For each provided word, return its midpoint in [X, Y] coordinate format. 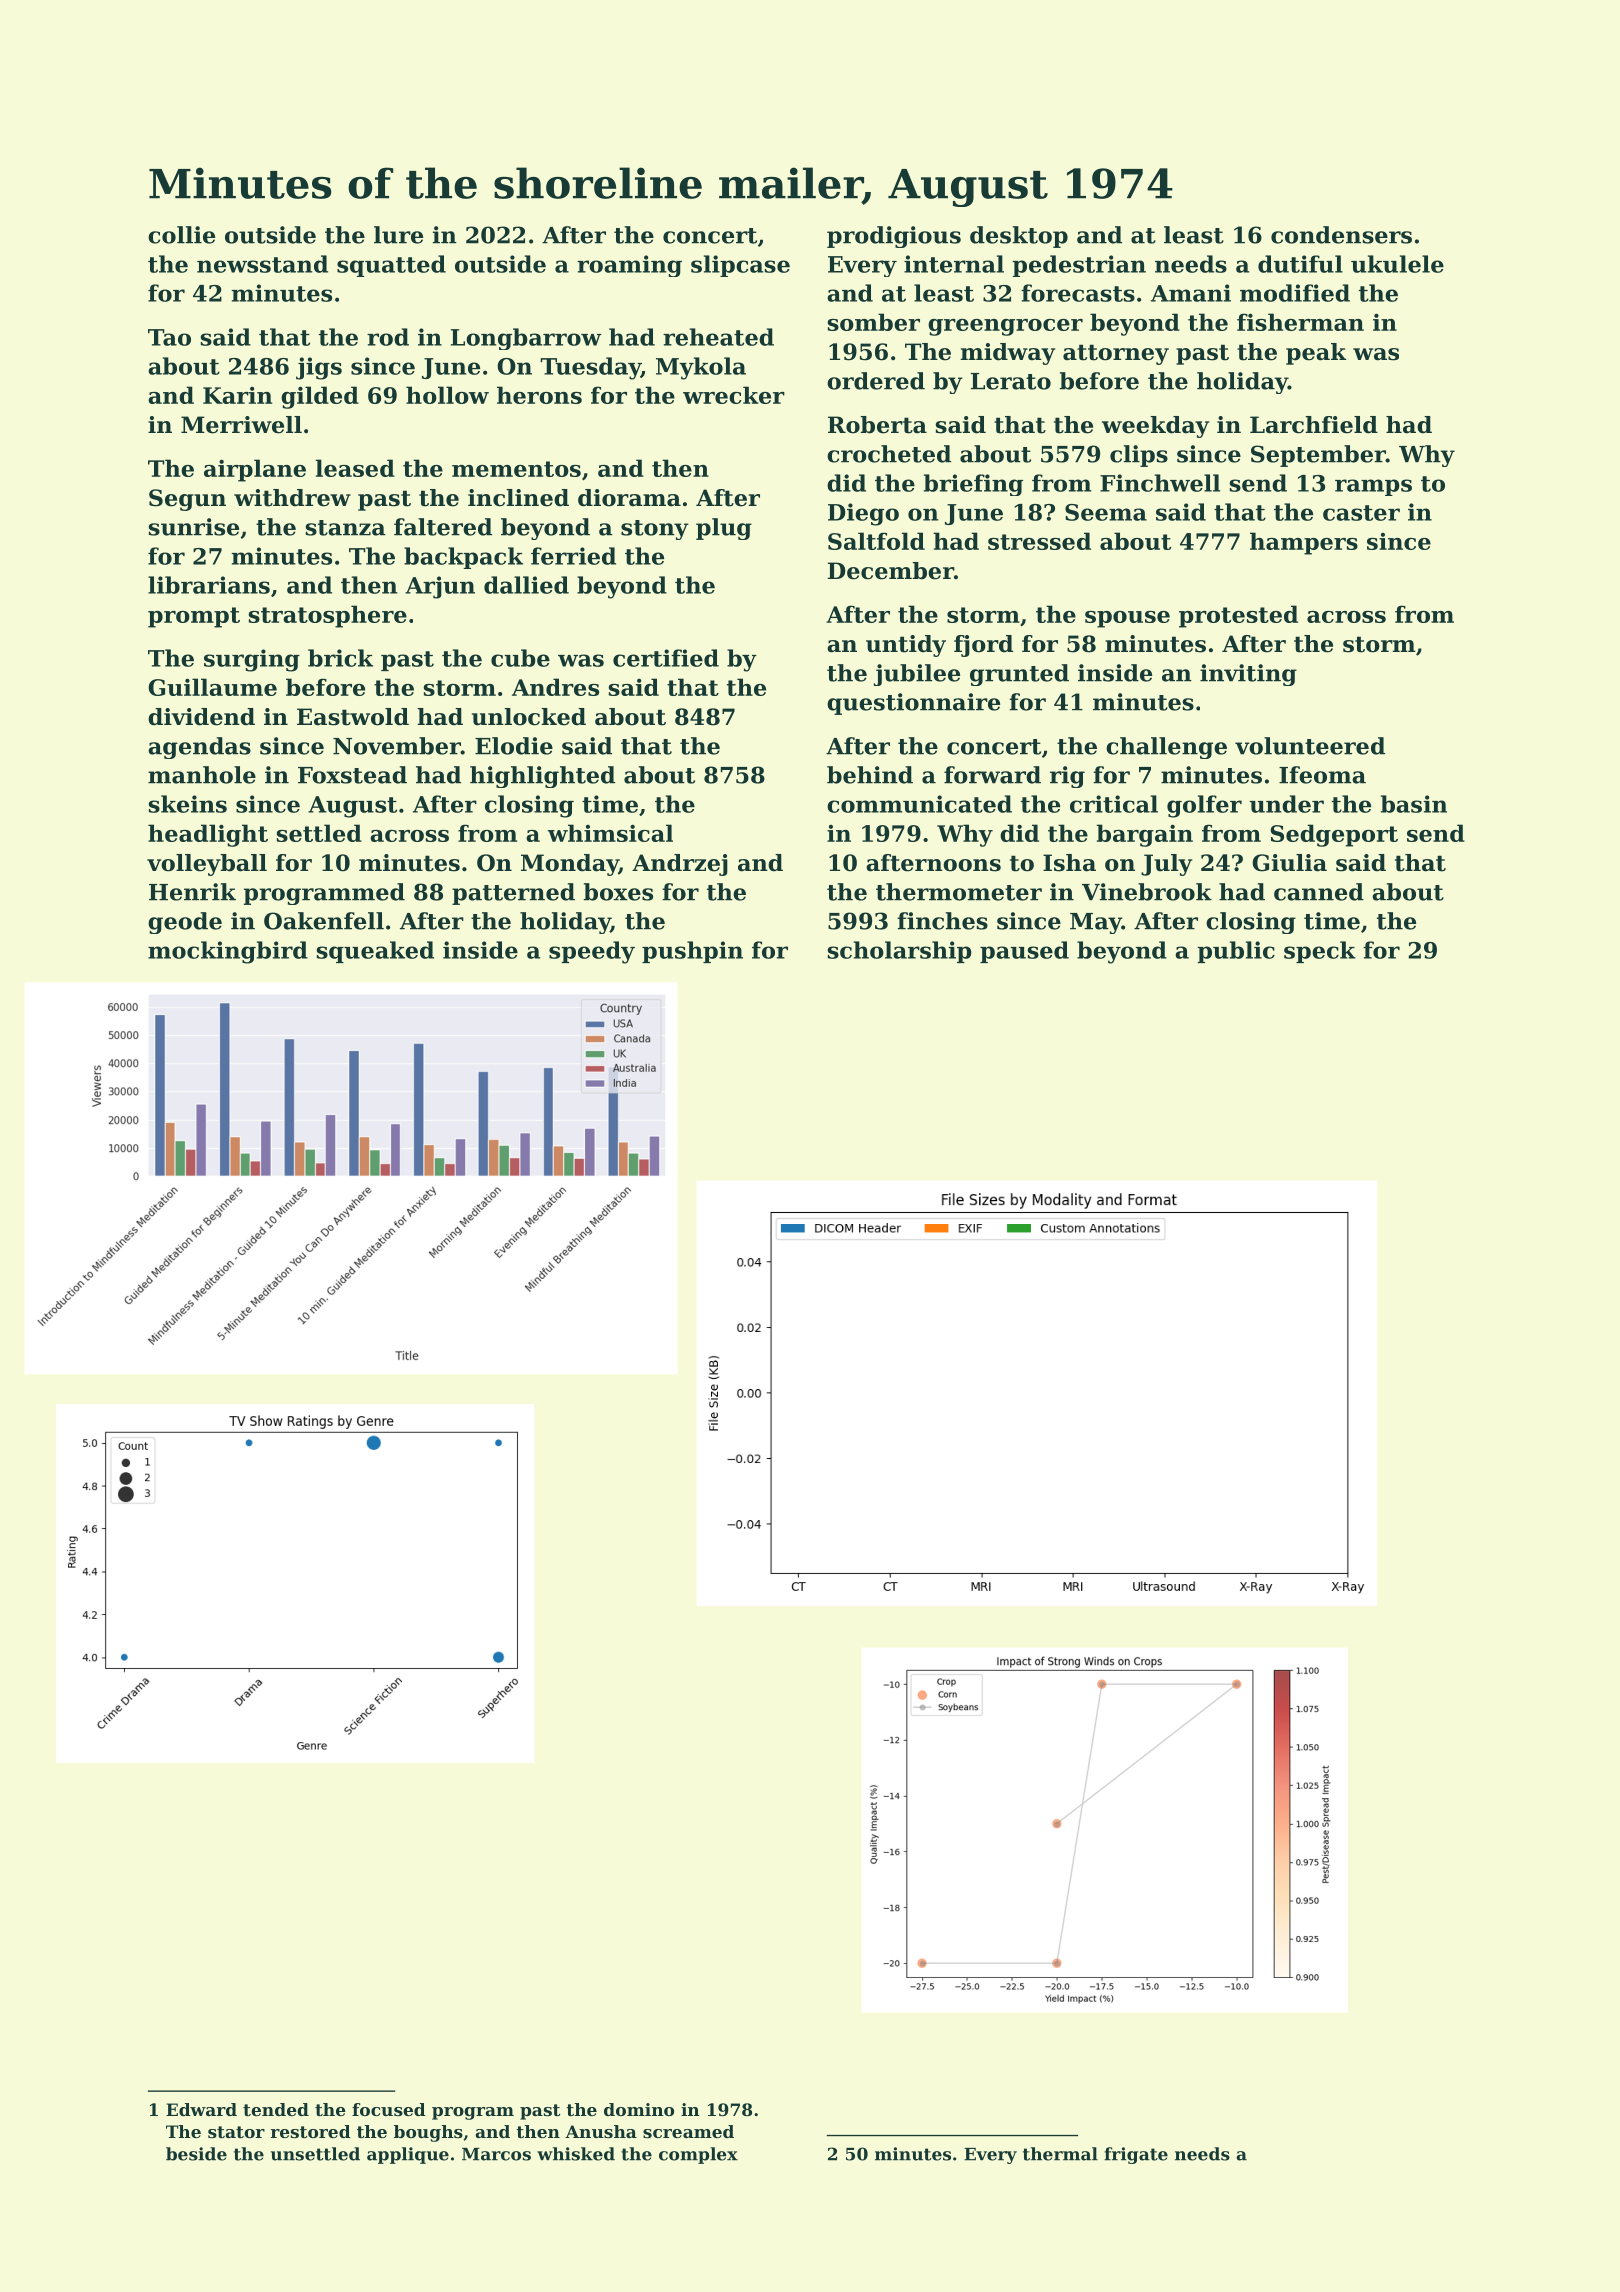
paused [1024, 952]
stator [236, 2132]
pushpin [692, 952]
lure [398, 235]
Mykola [701, 368]
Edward [201, 2109]
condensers [1341, 235]
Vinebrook [1147, 892]
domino [639, 2109]
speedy [592, 952]
